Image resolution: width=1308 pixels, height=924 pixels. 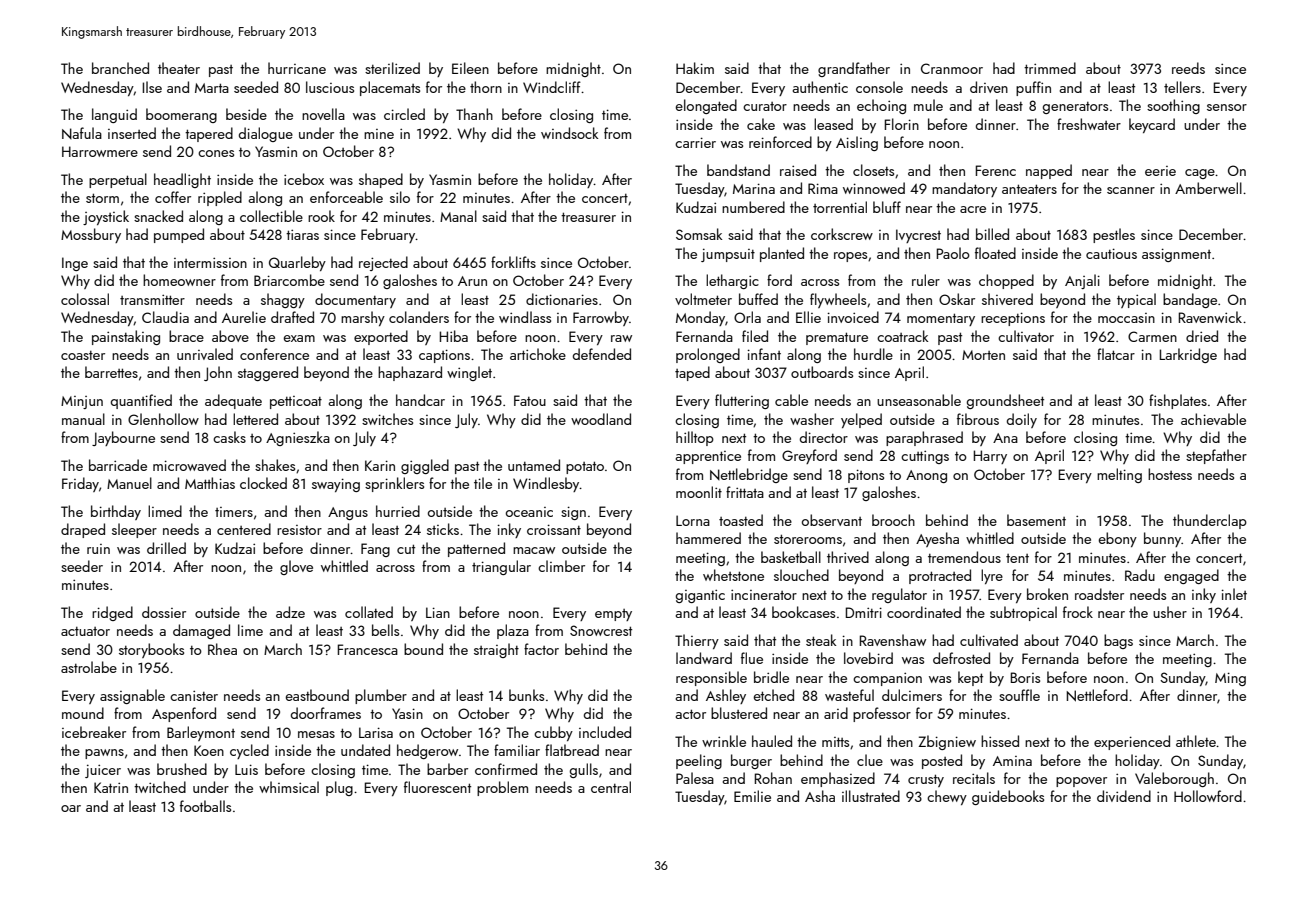 What do you see at coordinates (302, 234) in the page?
I see `tiaras` at bounding box center [302, 234].
